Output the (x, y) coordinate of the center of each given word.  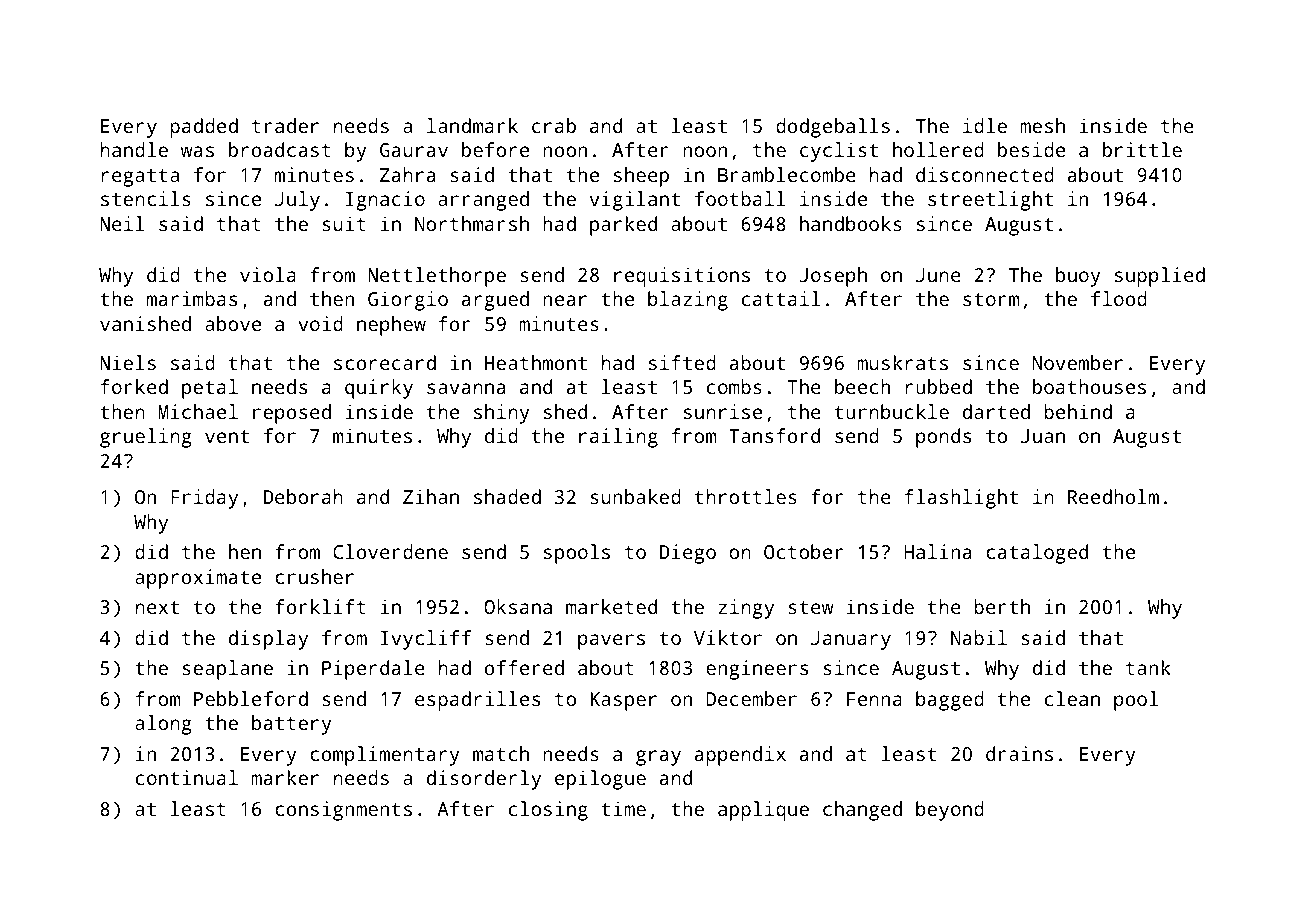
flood (1119, 298)
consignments (343, 811)
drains (1019, 753)
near (565, 300)
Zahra (407, 174)
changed (862, 811)
